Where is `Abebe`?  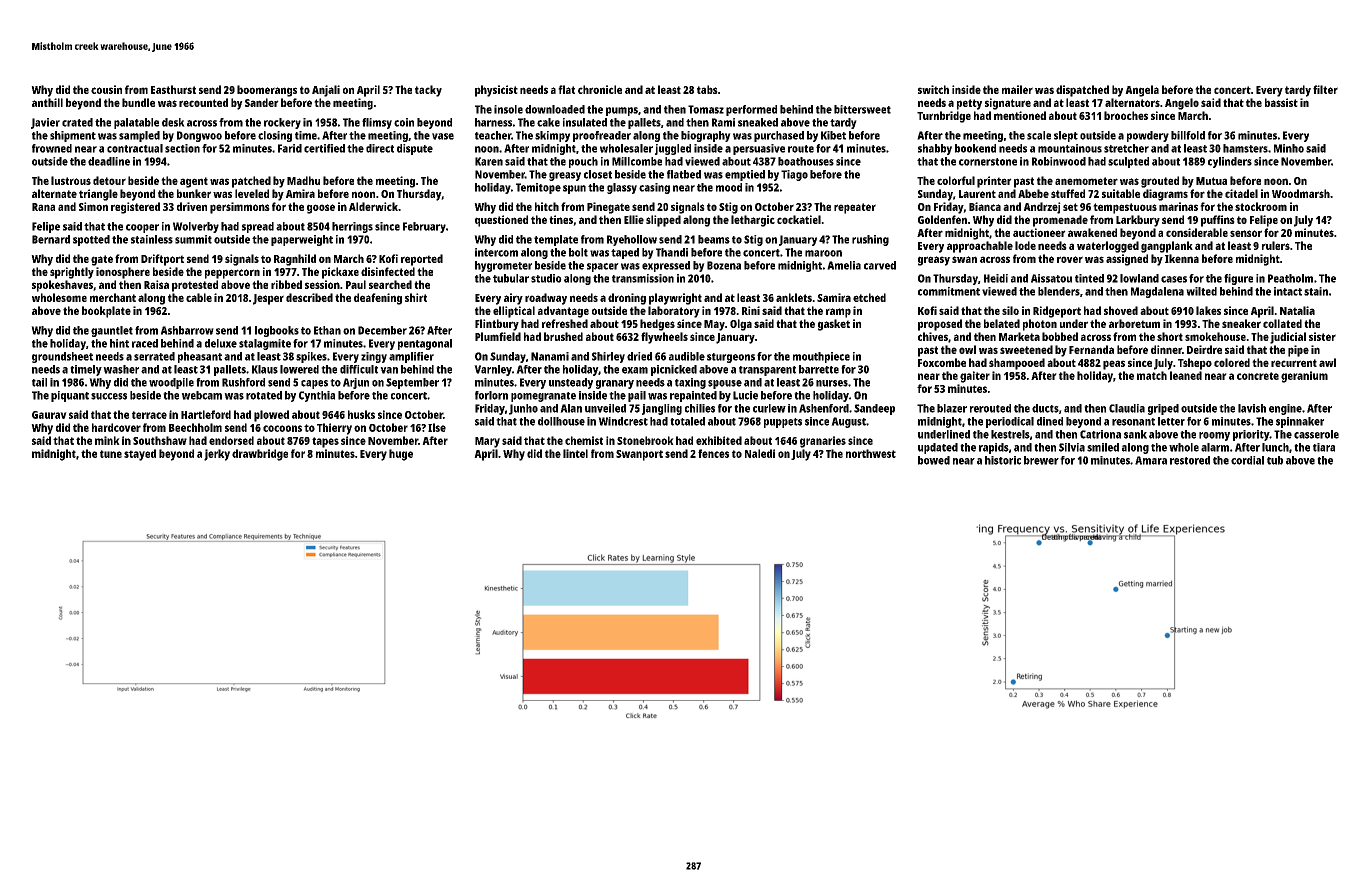 Abebe is located at coordinates (1033, 193).
